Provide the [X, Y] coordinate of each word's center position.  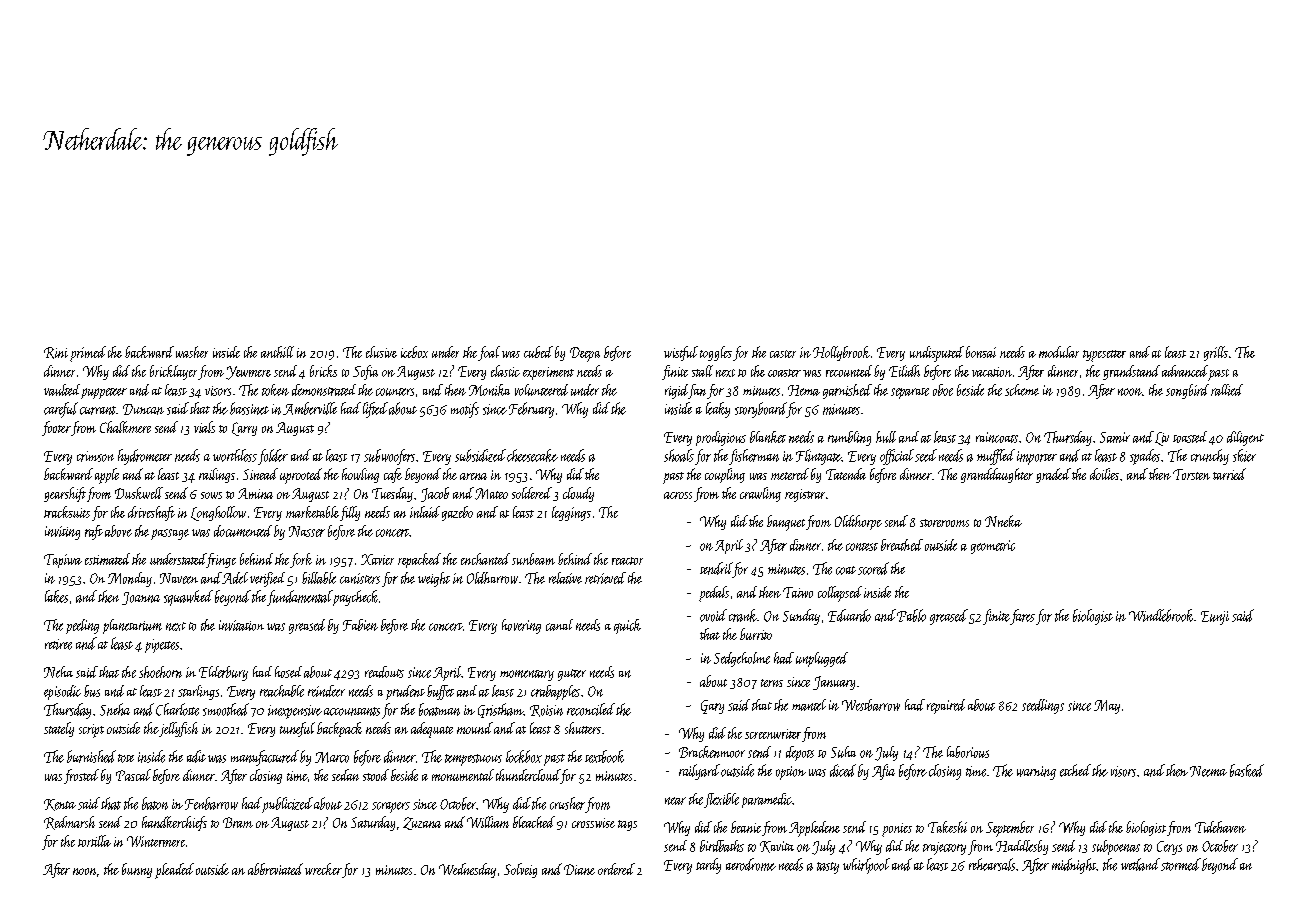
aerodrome [751, 864]
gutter [572, 675]
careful [61, 410]
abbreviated [275, 869]
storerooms [944, 523]
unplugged [822, 659]
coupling [725, 475]
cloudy [578, 494]
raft [94, 532]
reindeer [326, 691]
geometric [993, 547]
